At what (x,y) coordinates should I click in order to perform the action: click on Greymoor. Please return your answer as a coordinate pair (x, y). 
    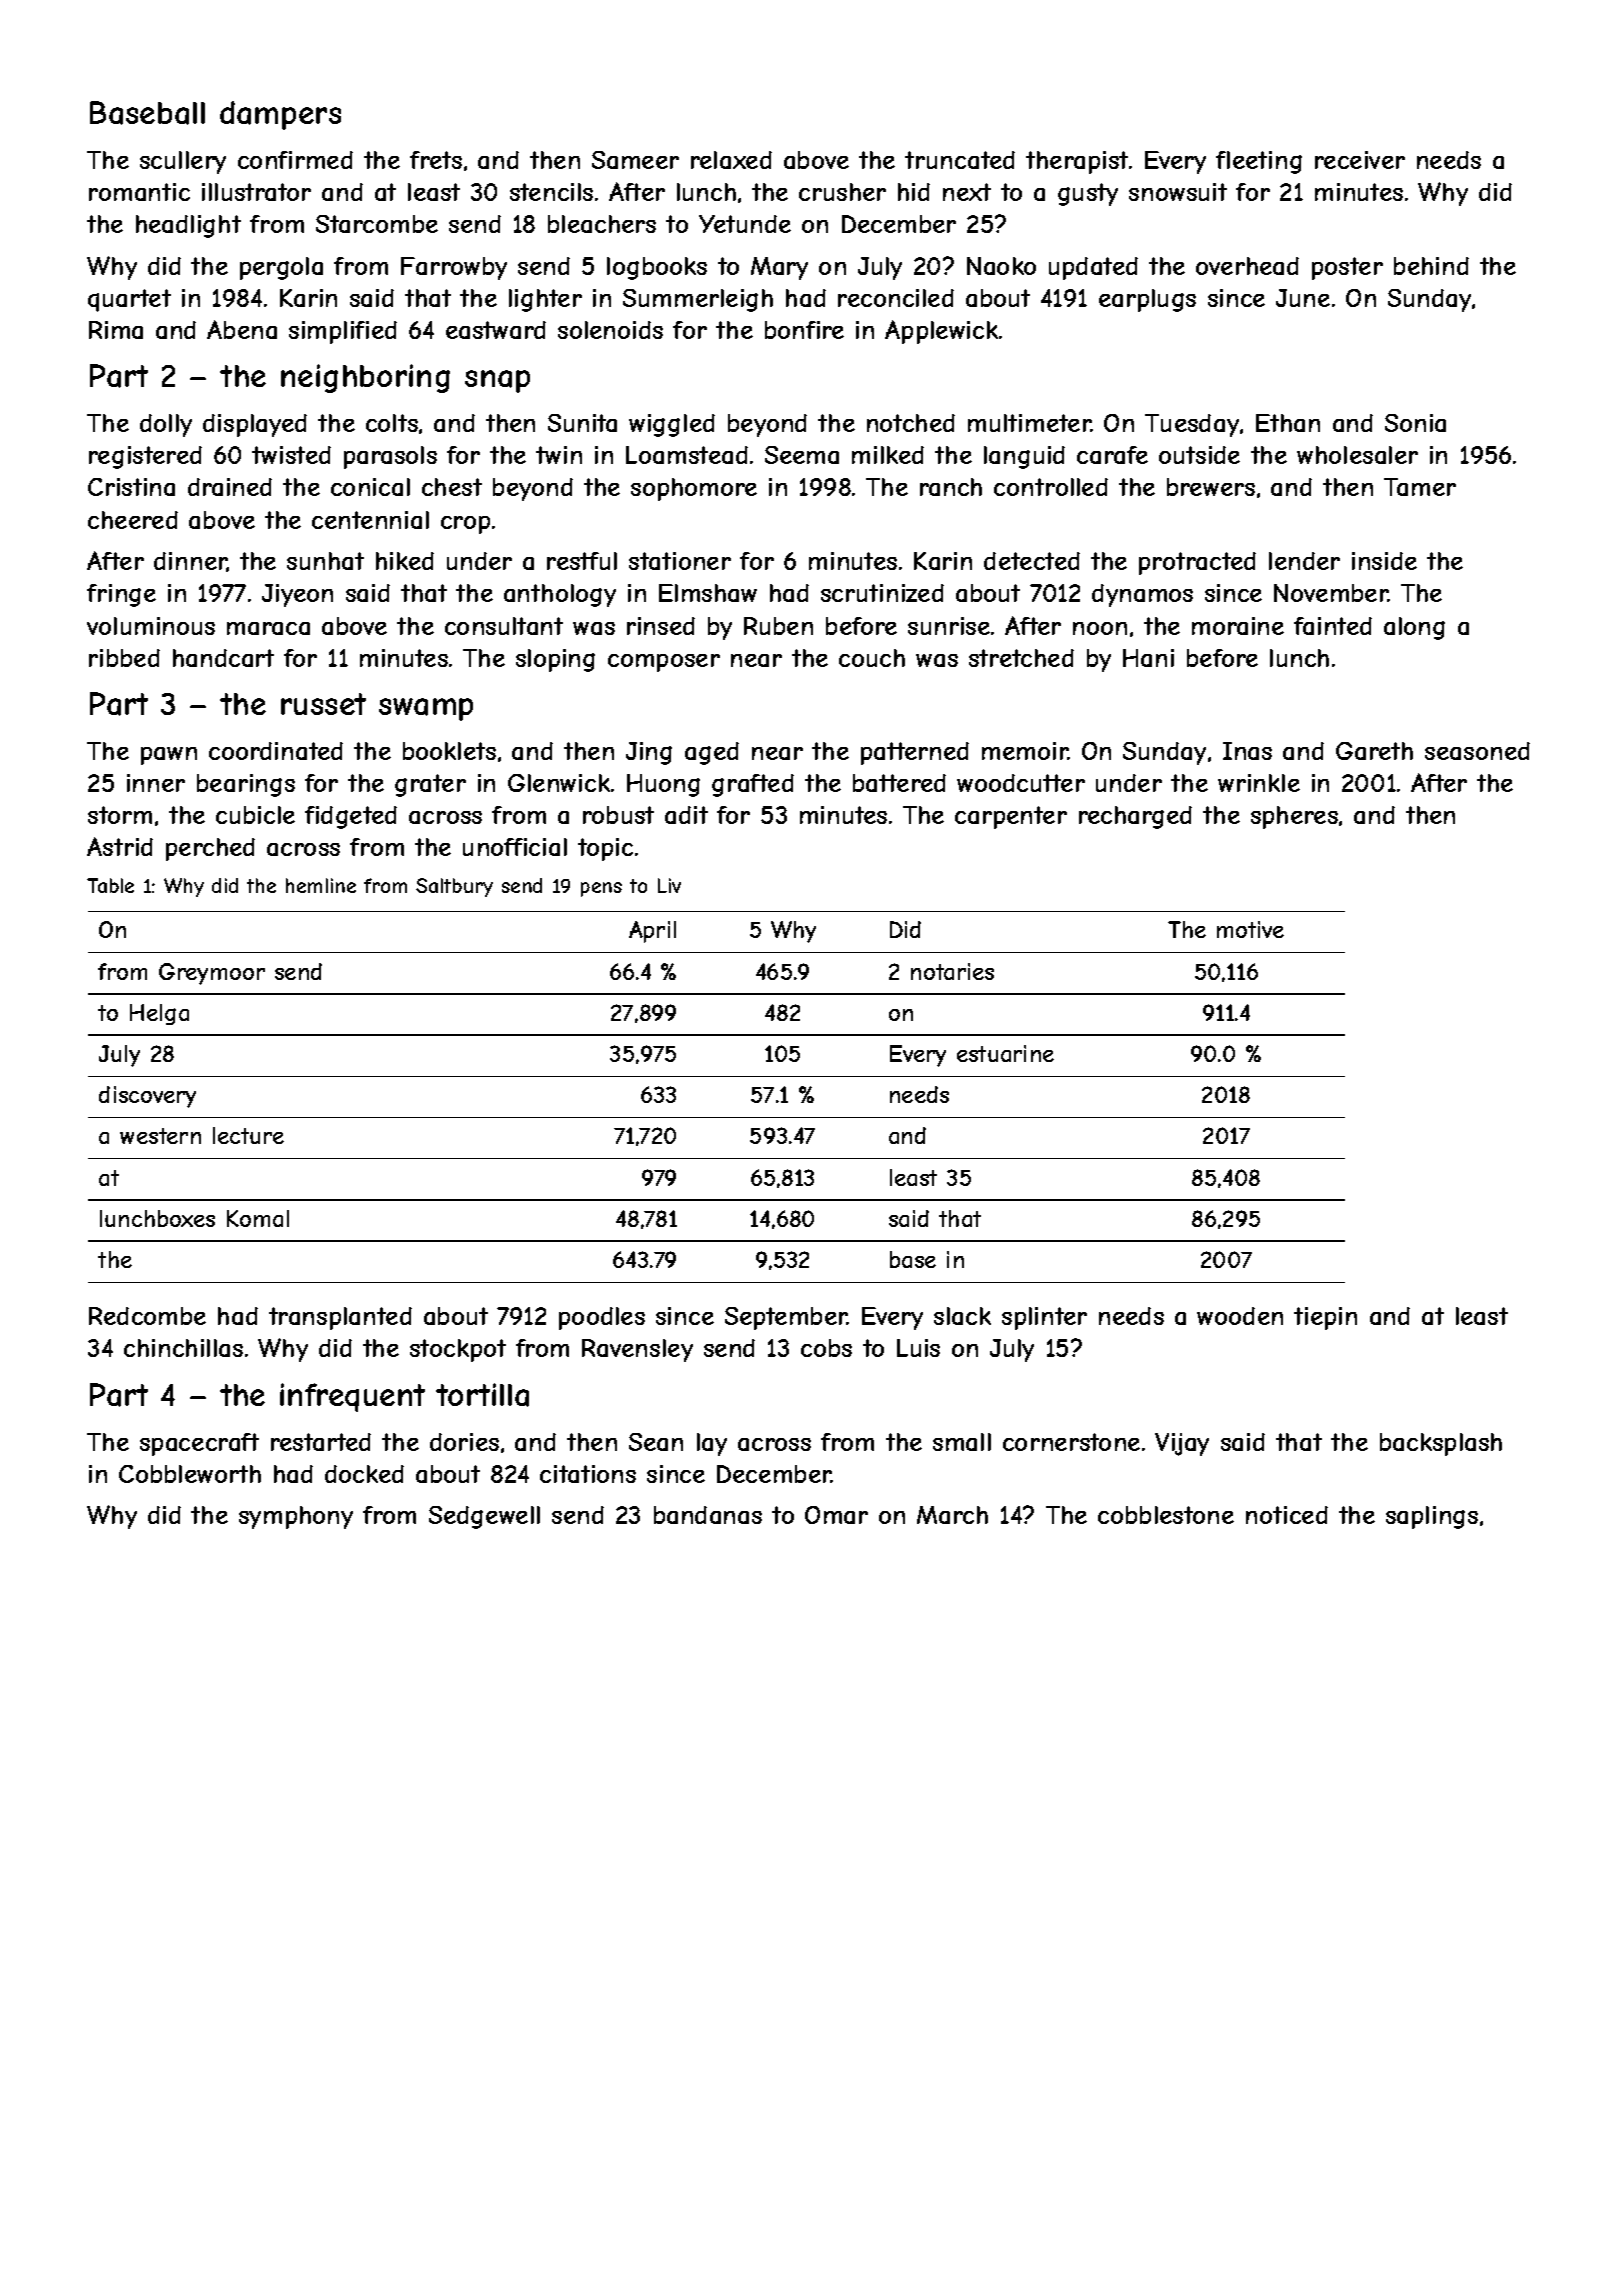
    Looking at the image, I should click on (212, 974).
